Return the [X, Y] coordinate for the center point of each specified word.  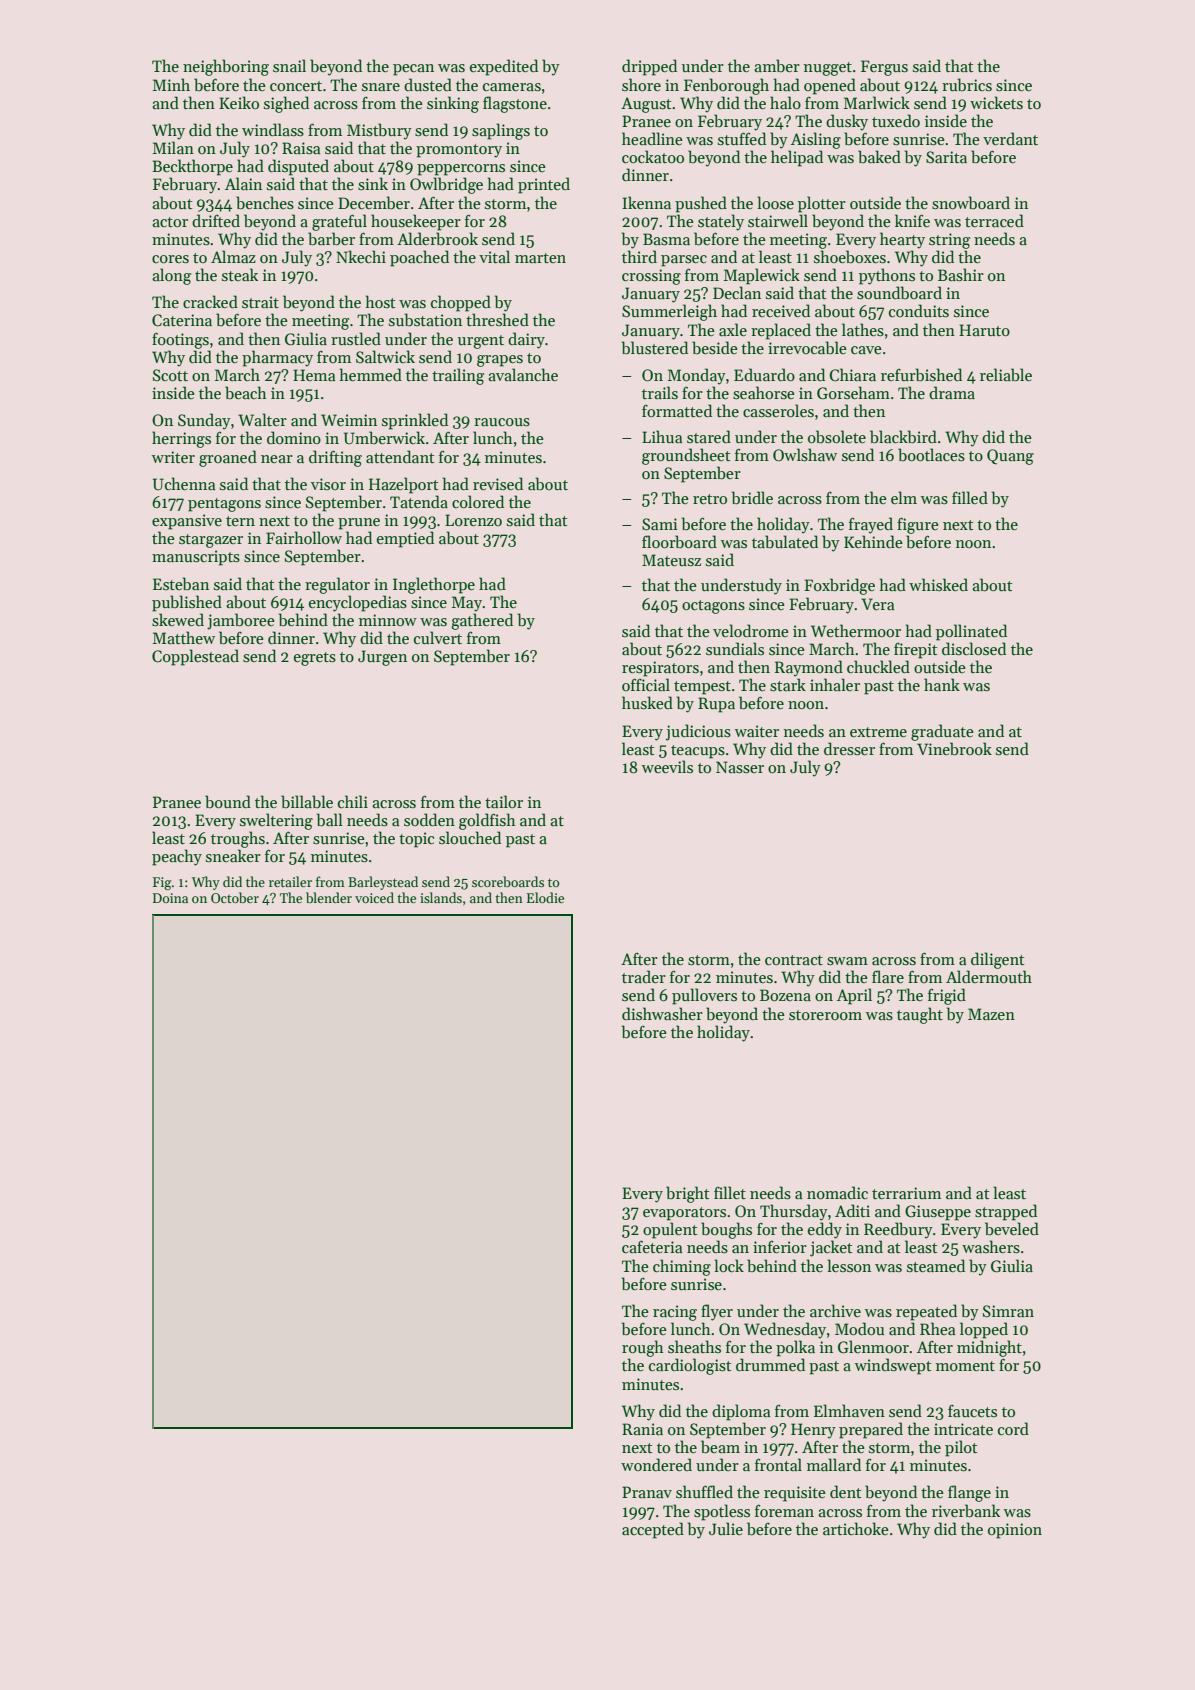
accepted [653, 1530]
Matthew [184, 637]
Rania [642, 1429]
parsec [684, 261]
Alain [243, 183]
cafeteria [652, 1246]
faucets [972, 1411]
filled [970, 497]
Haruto [984, 330]
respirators [660, 669]
